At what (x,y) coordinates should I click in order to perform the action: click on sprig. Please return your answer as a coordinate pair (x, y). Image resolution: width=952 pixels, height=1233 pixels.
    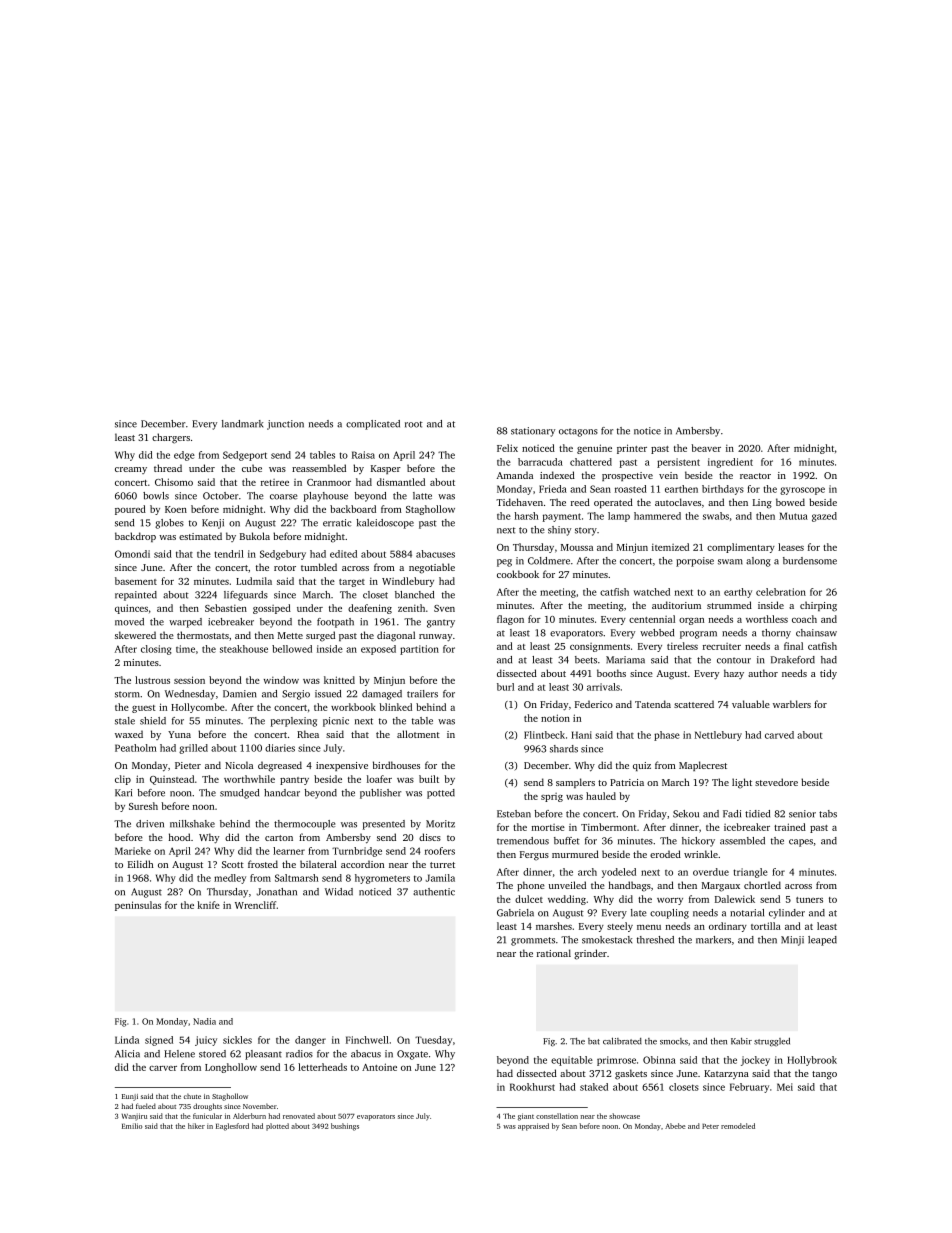
    Looking at the image, I should click on (552, 797).
